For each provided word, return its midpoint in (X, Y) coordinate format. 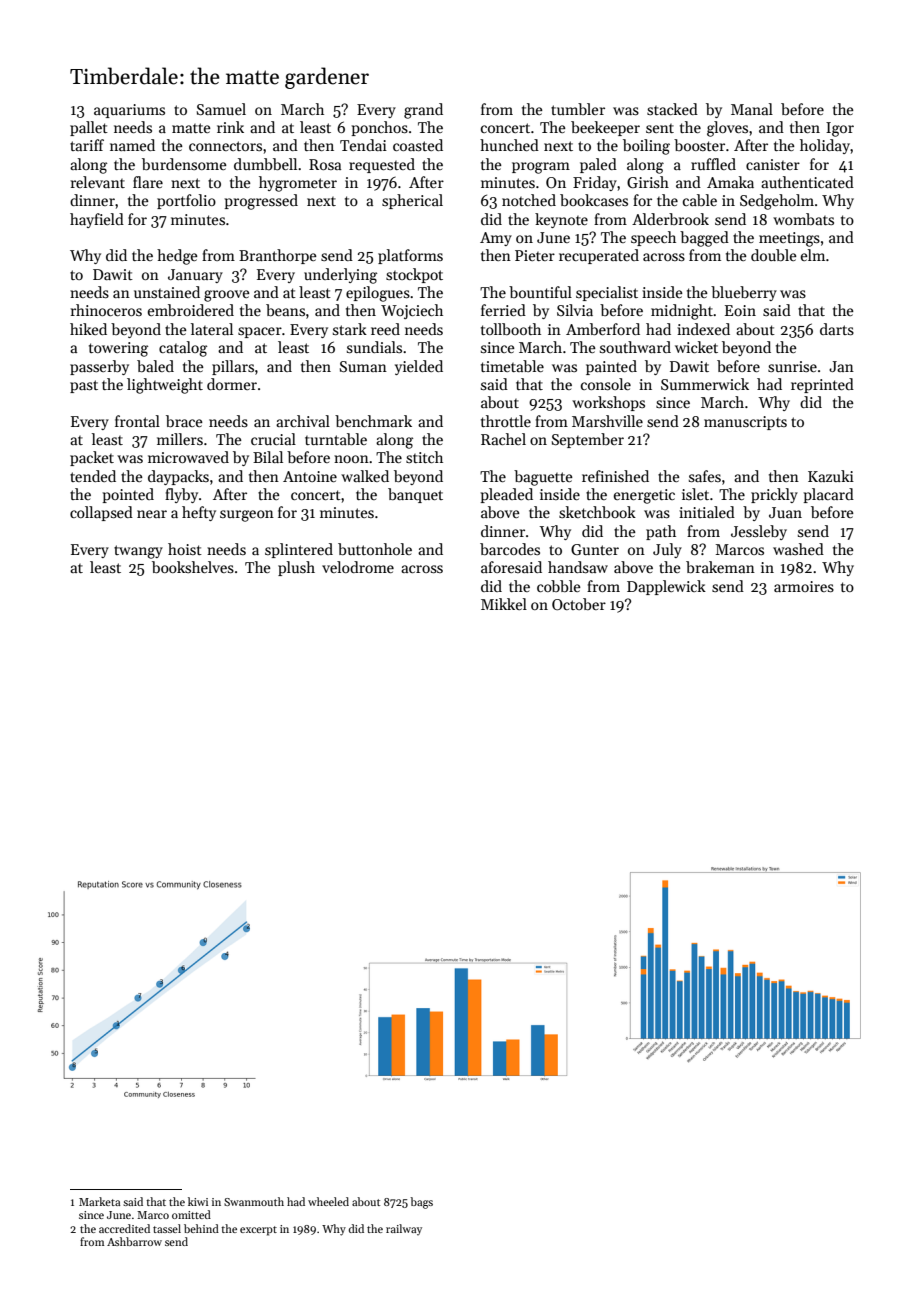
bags (421, 1203)
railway (404, 1229)
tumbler (578, 109)
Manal (752, 109)
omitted (191, 1214)
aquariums (129, 111)
